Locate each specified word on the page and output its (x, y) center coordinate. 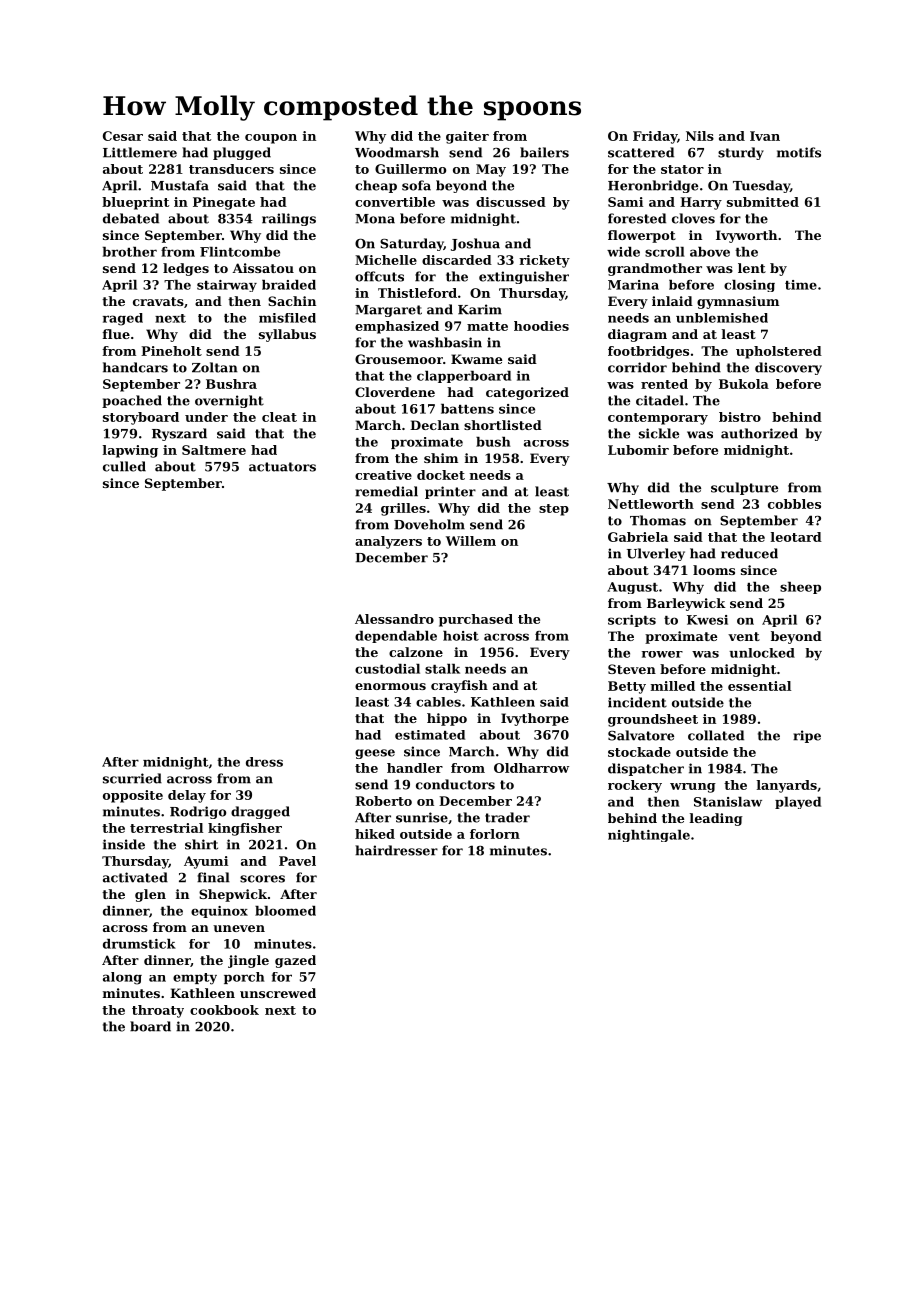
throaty (158, 1011)
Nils (700, 136)
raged (123, 319)
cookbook (224, 1010)
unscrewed (278, 993)
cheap (376, 186)
